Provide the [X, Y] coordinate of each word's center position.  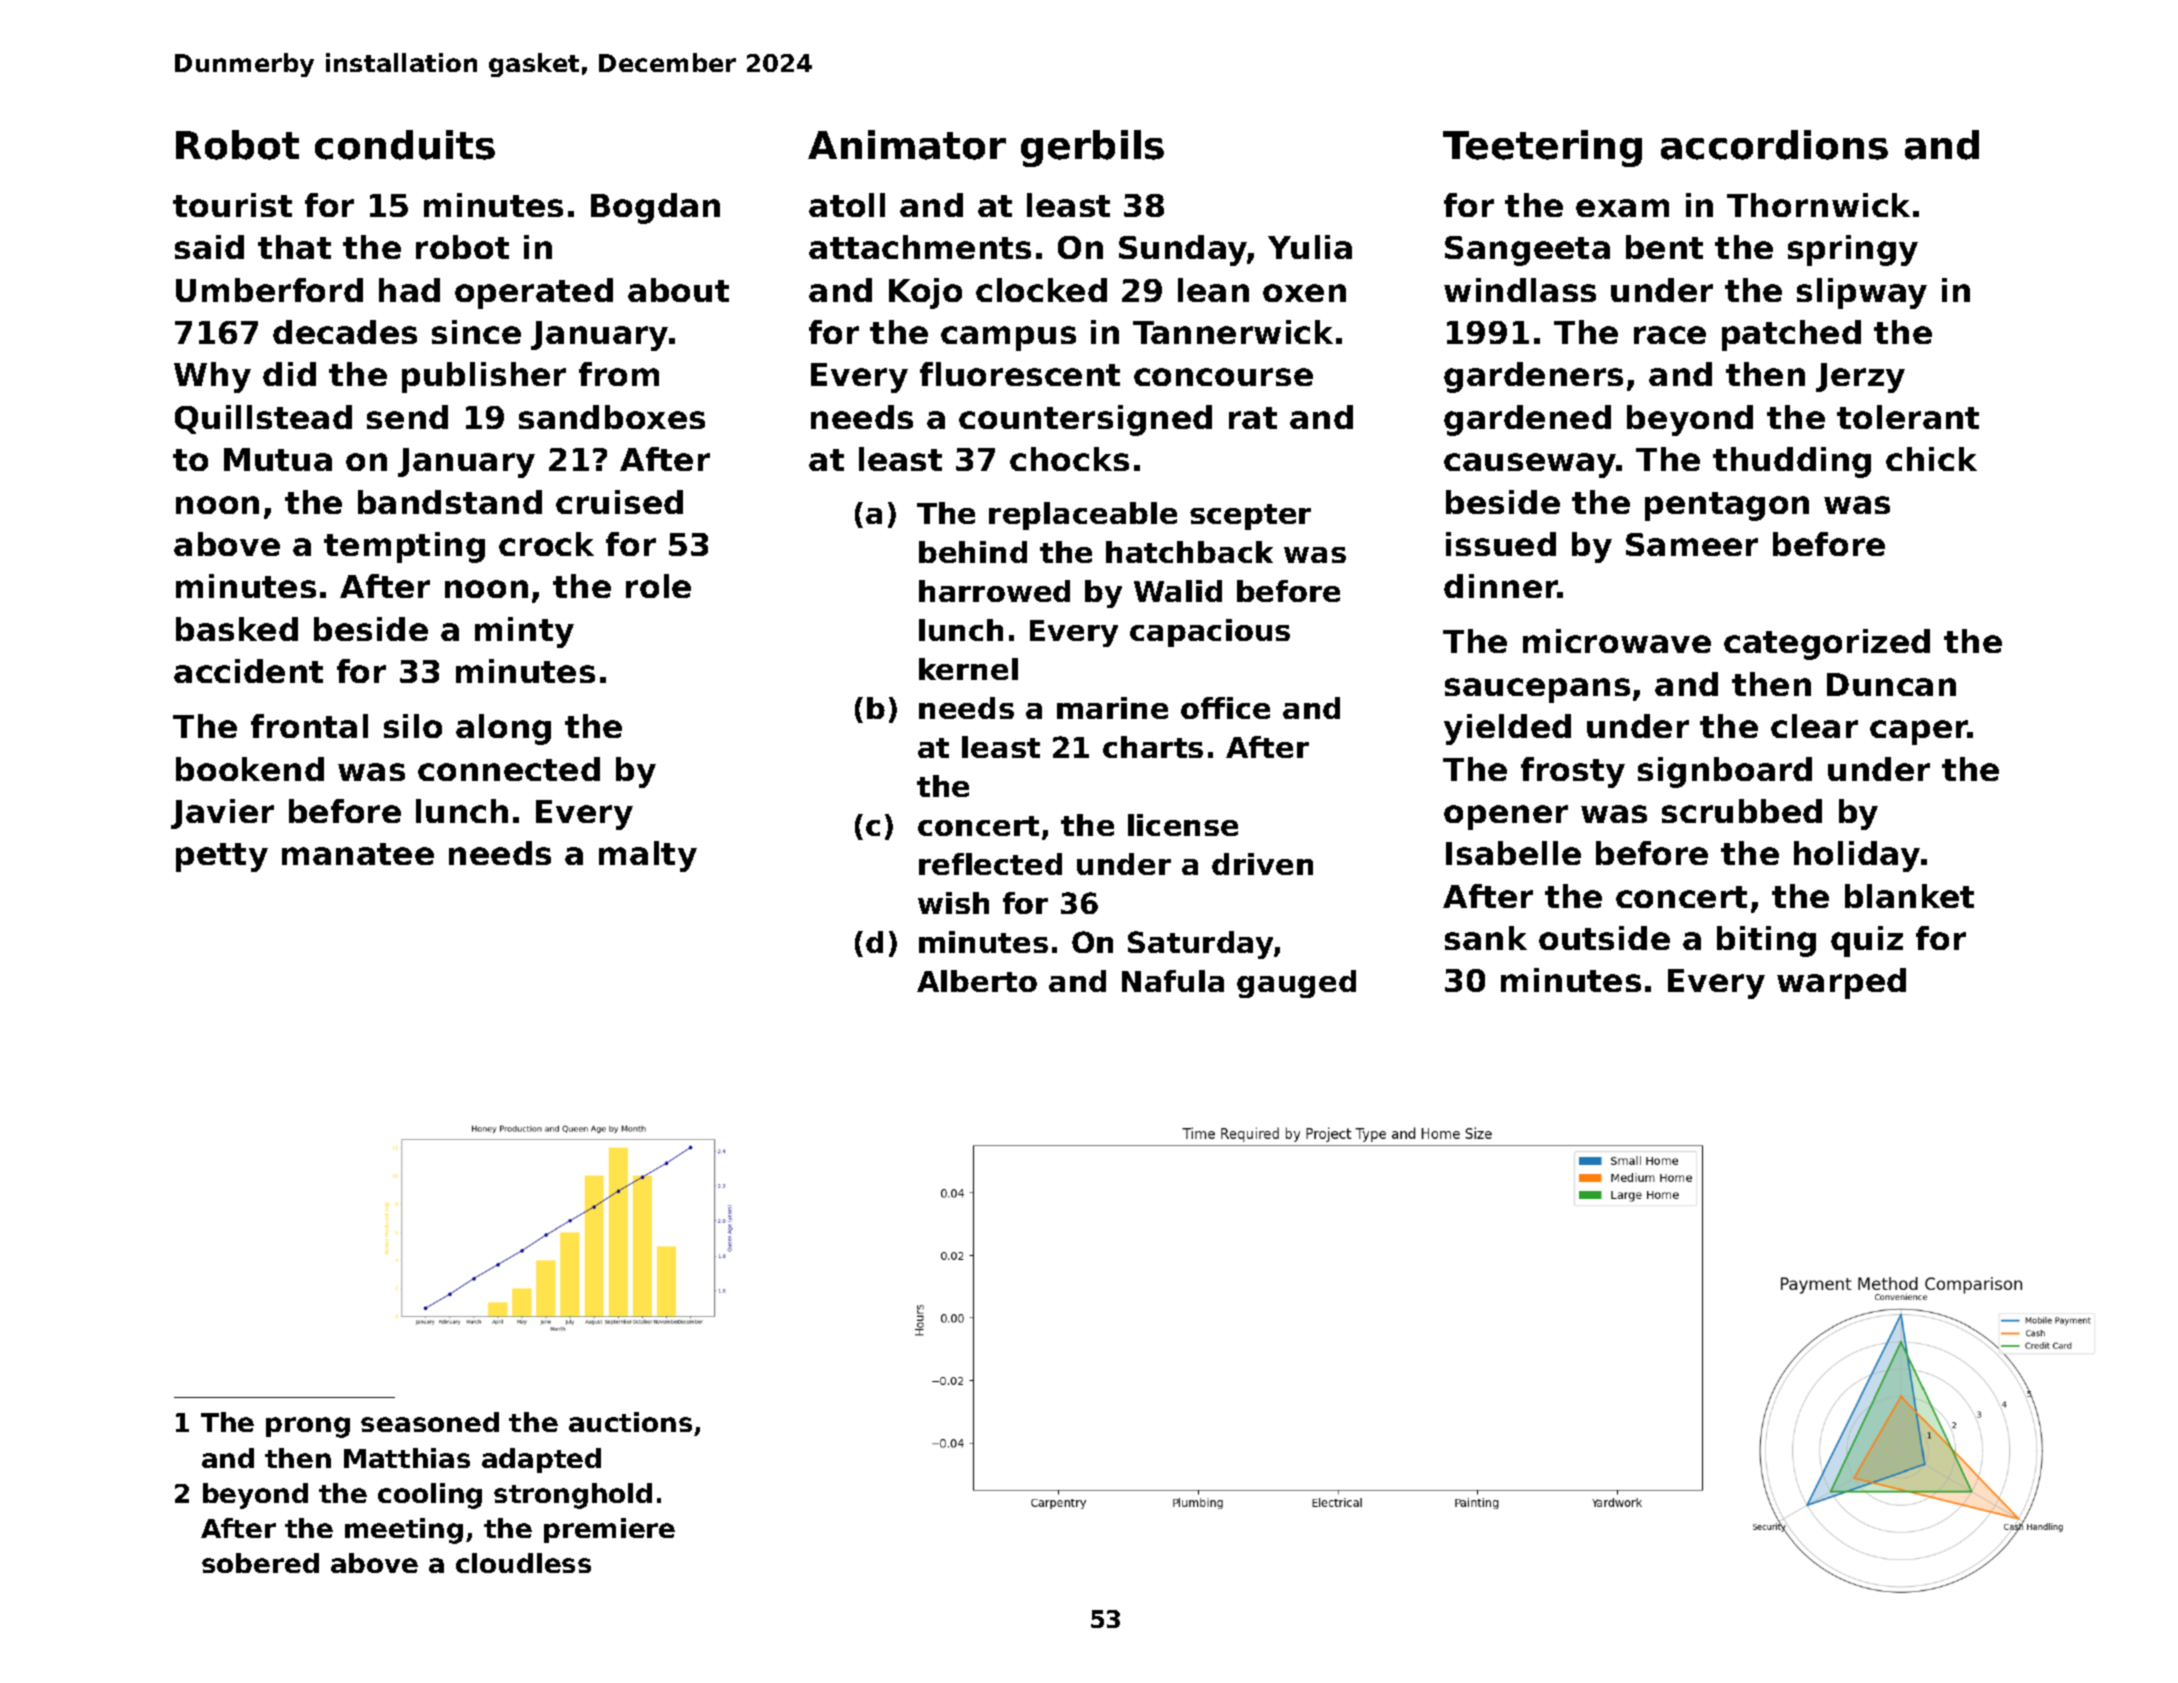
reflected [990, 864]
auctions [630, 1422]
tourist [232, 205]
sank [1486, 938]
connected [509, 769]
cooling [430, 1496]
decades [345, 332]
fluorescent [1020, 374]
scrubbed [1742, 811]
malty [648, 856]
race [1670, 335]
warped [1841, 983]
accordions [1774, 145]
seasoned [430, 1422]
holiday [1857, 856]
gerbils [1092, 148]
